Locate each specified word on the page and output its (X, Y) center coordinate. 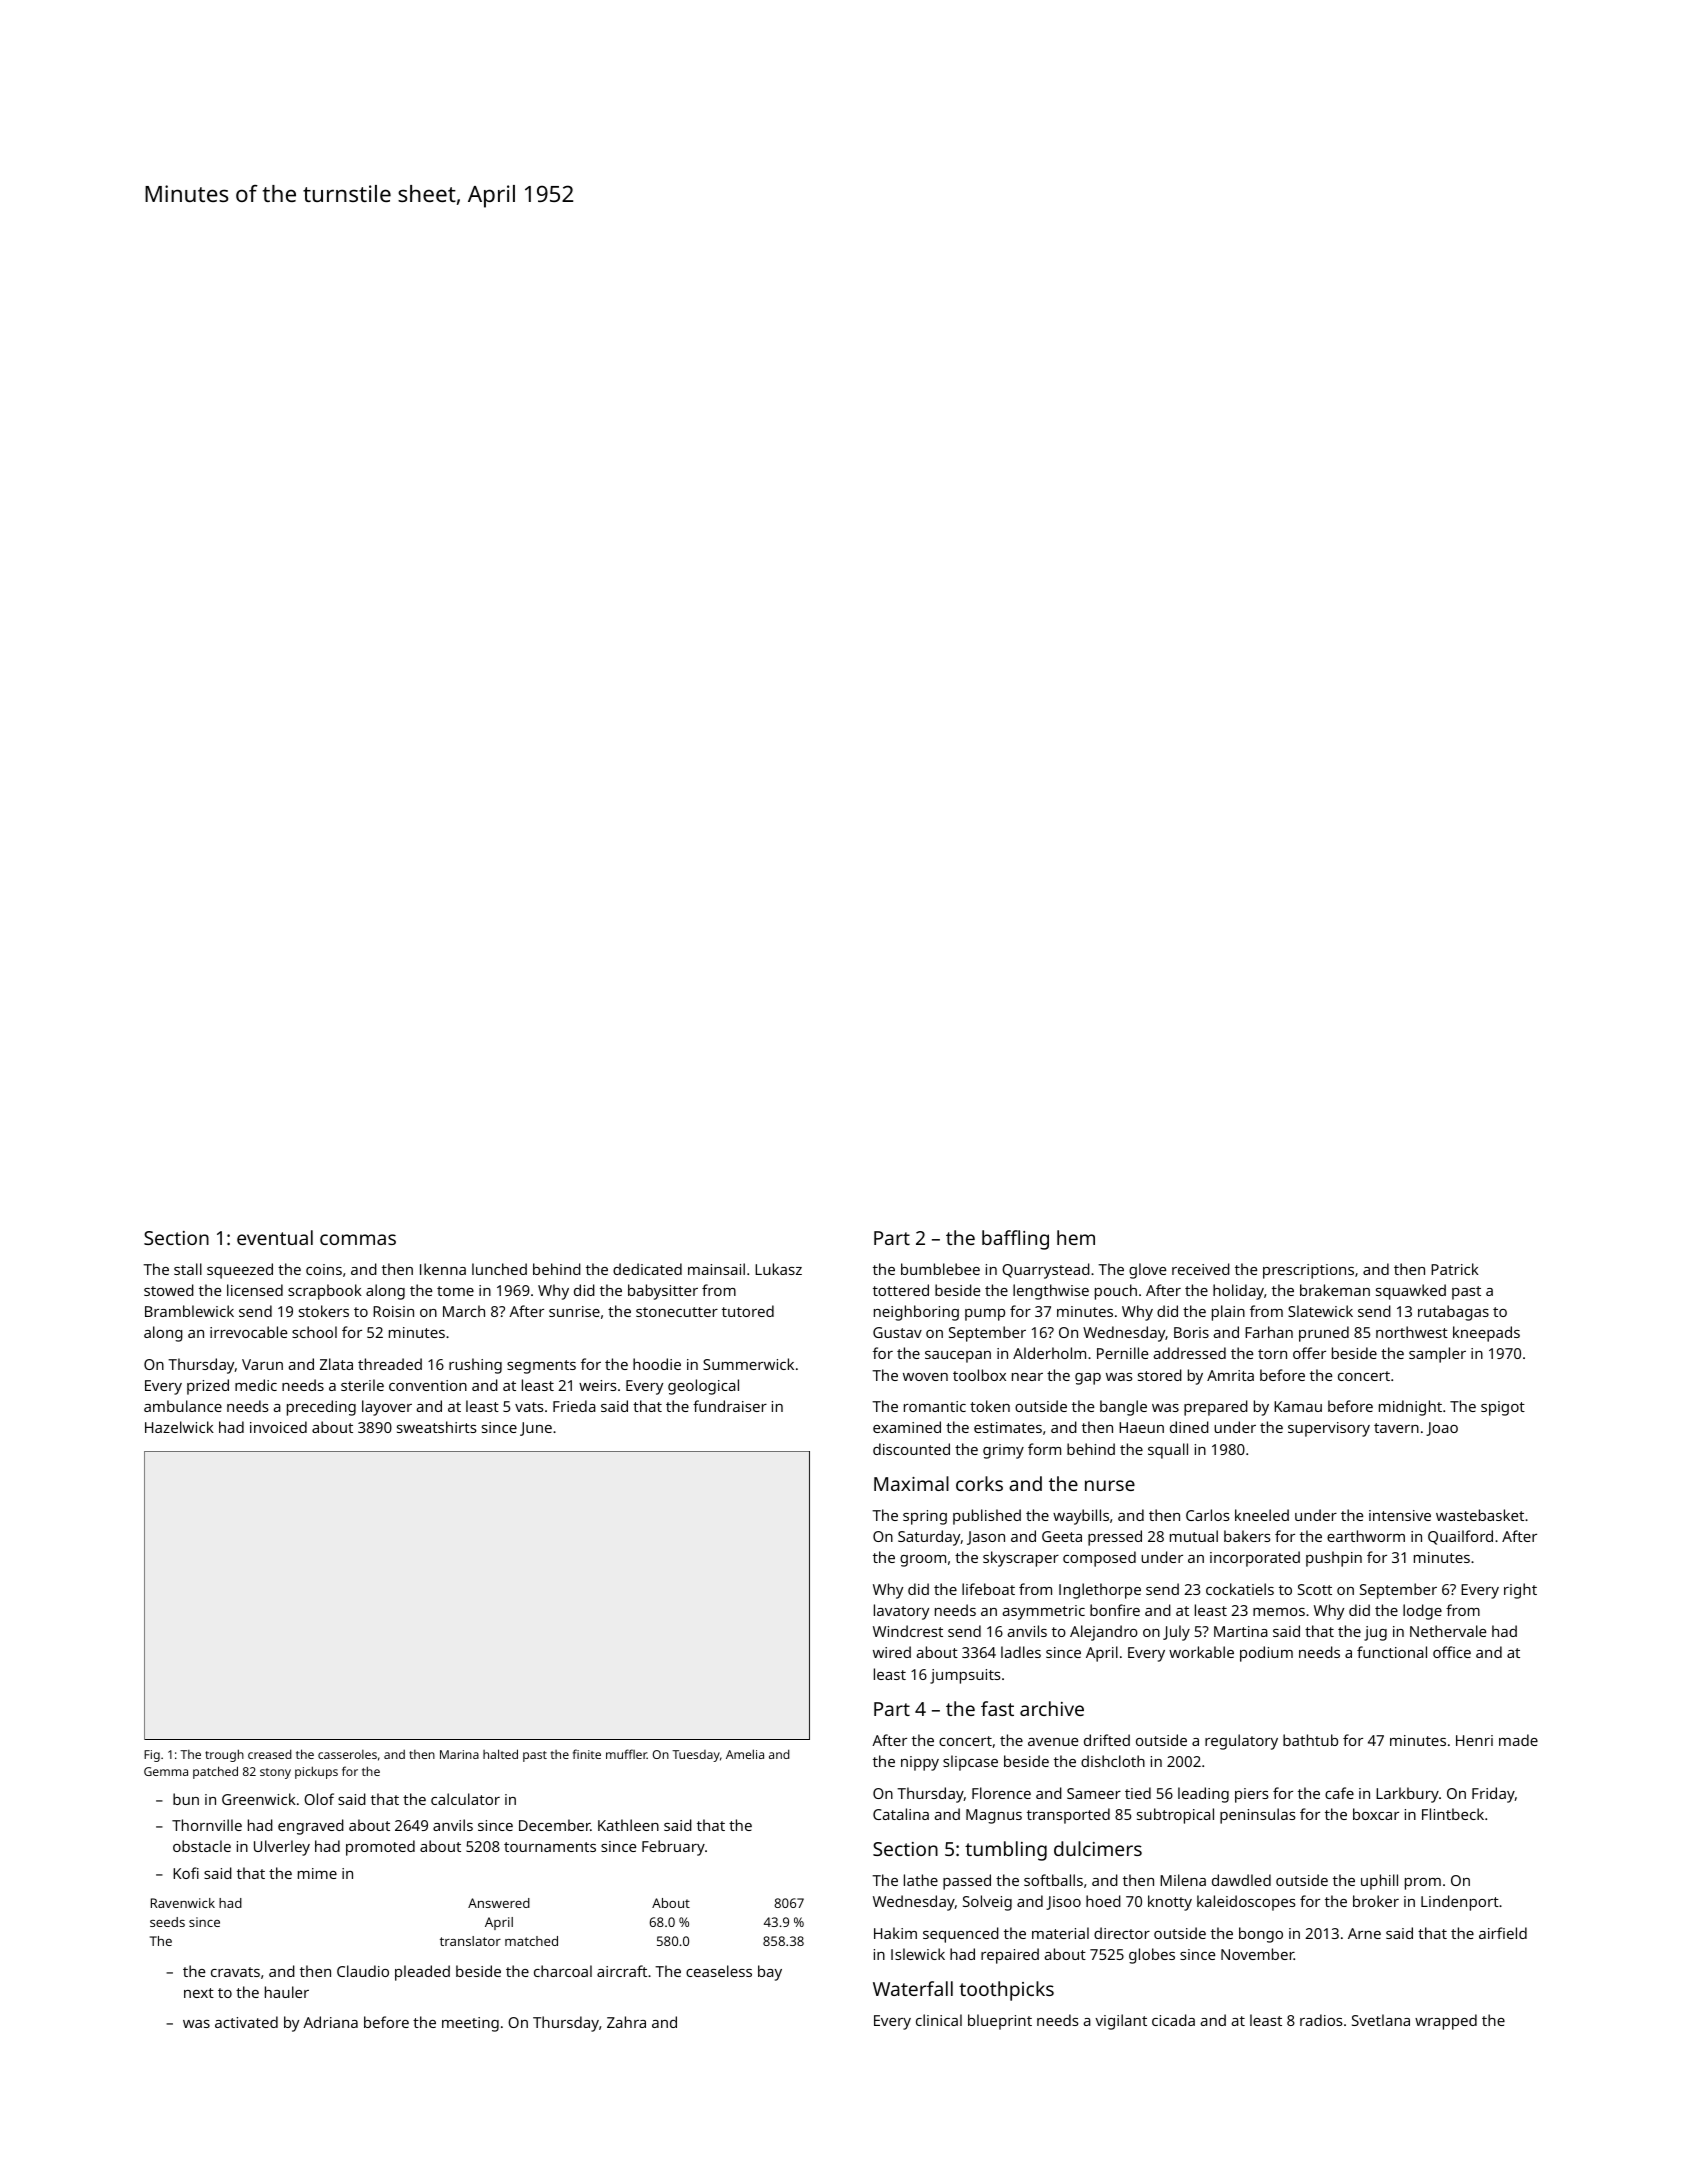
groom (923, 1561)
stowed (169, 1290)
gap (1088, 1379)
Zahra (626, 2022)
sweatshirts (437, 1427)
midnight (1410, 1408)
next (199, 1993)
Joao (1442, 1429)
